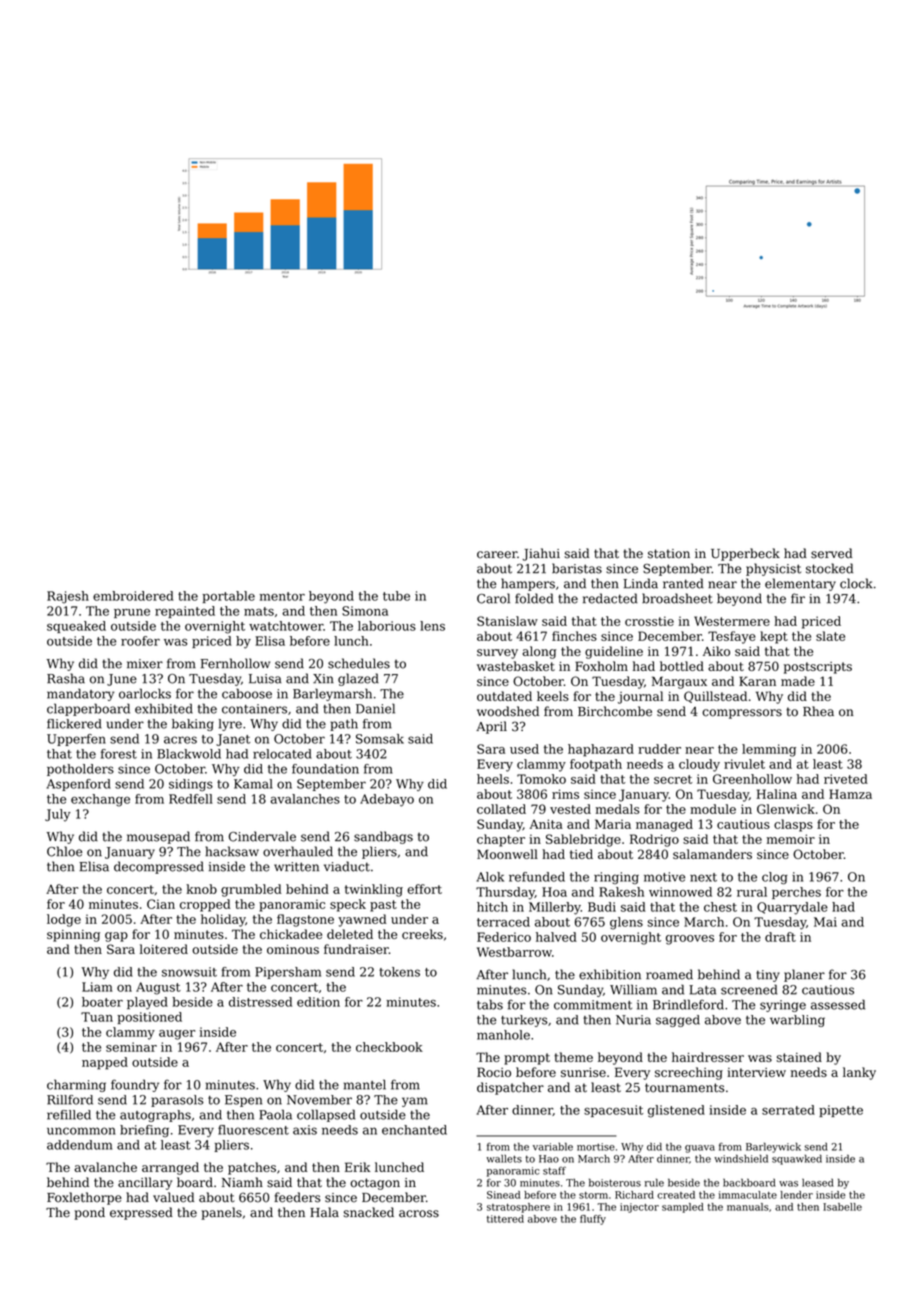 The image size is (924, 1308). Describe the element at coordinates (593, 1005) in the screenshot. I see `commitment` at that location.
